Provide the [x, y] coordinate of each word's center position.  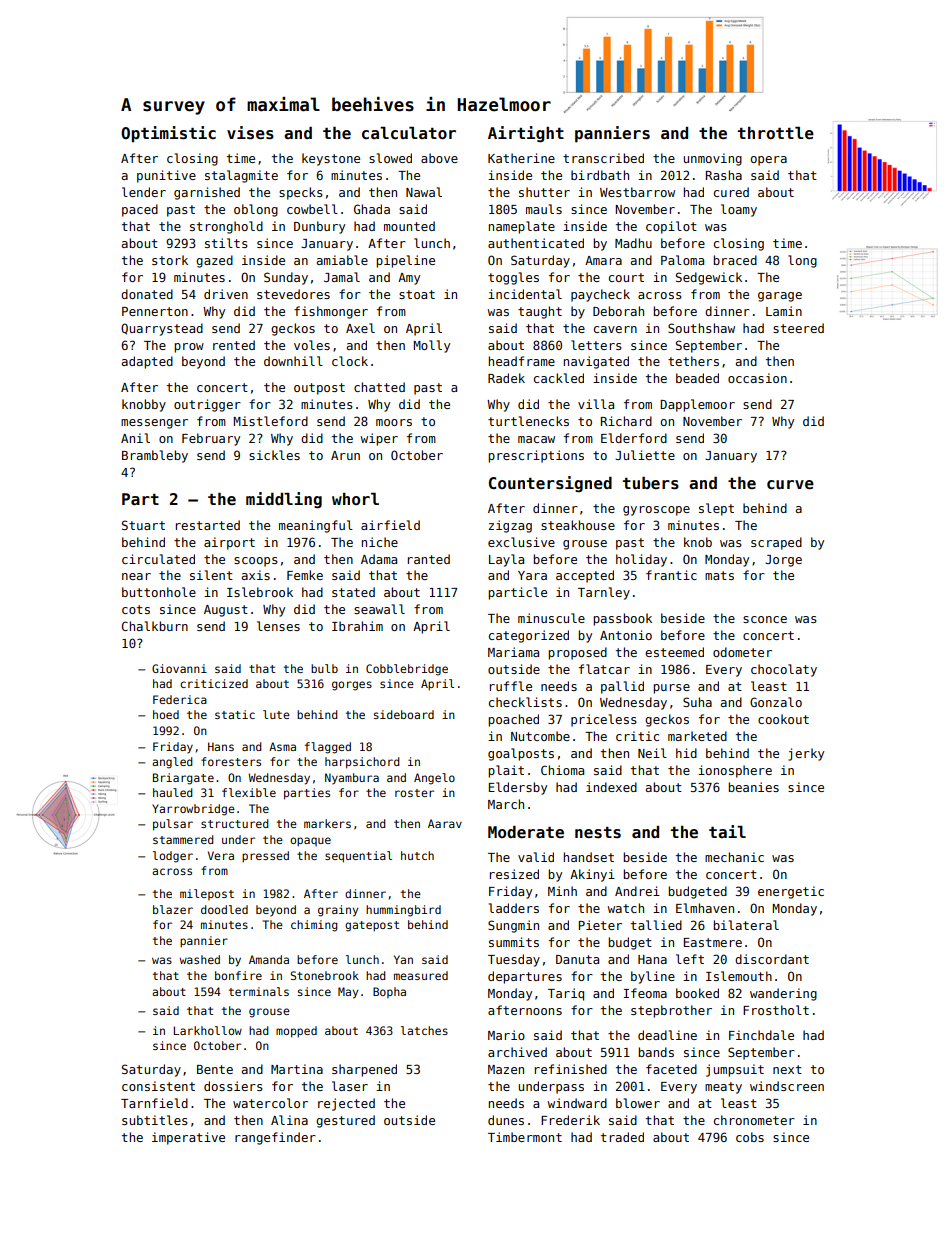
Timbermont [525, 1137]
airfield [390, 525]
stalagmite [241, 176]
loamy [739, 210]
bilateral [746, 925]
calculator [409, 133]
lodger [173, 857]
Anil [135, 438]
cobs [750, 1137]
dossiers [233, 1086]
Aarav [445, 823]
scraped [776, 543]
